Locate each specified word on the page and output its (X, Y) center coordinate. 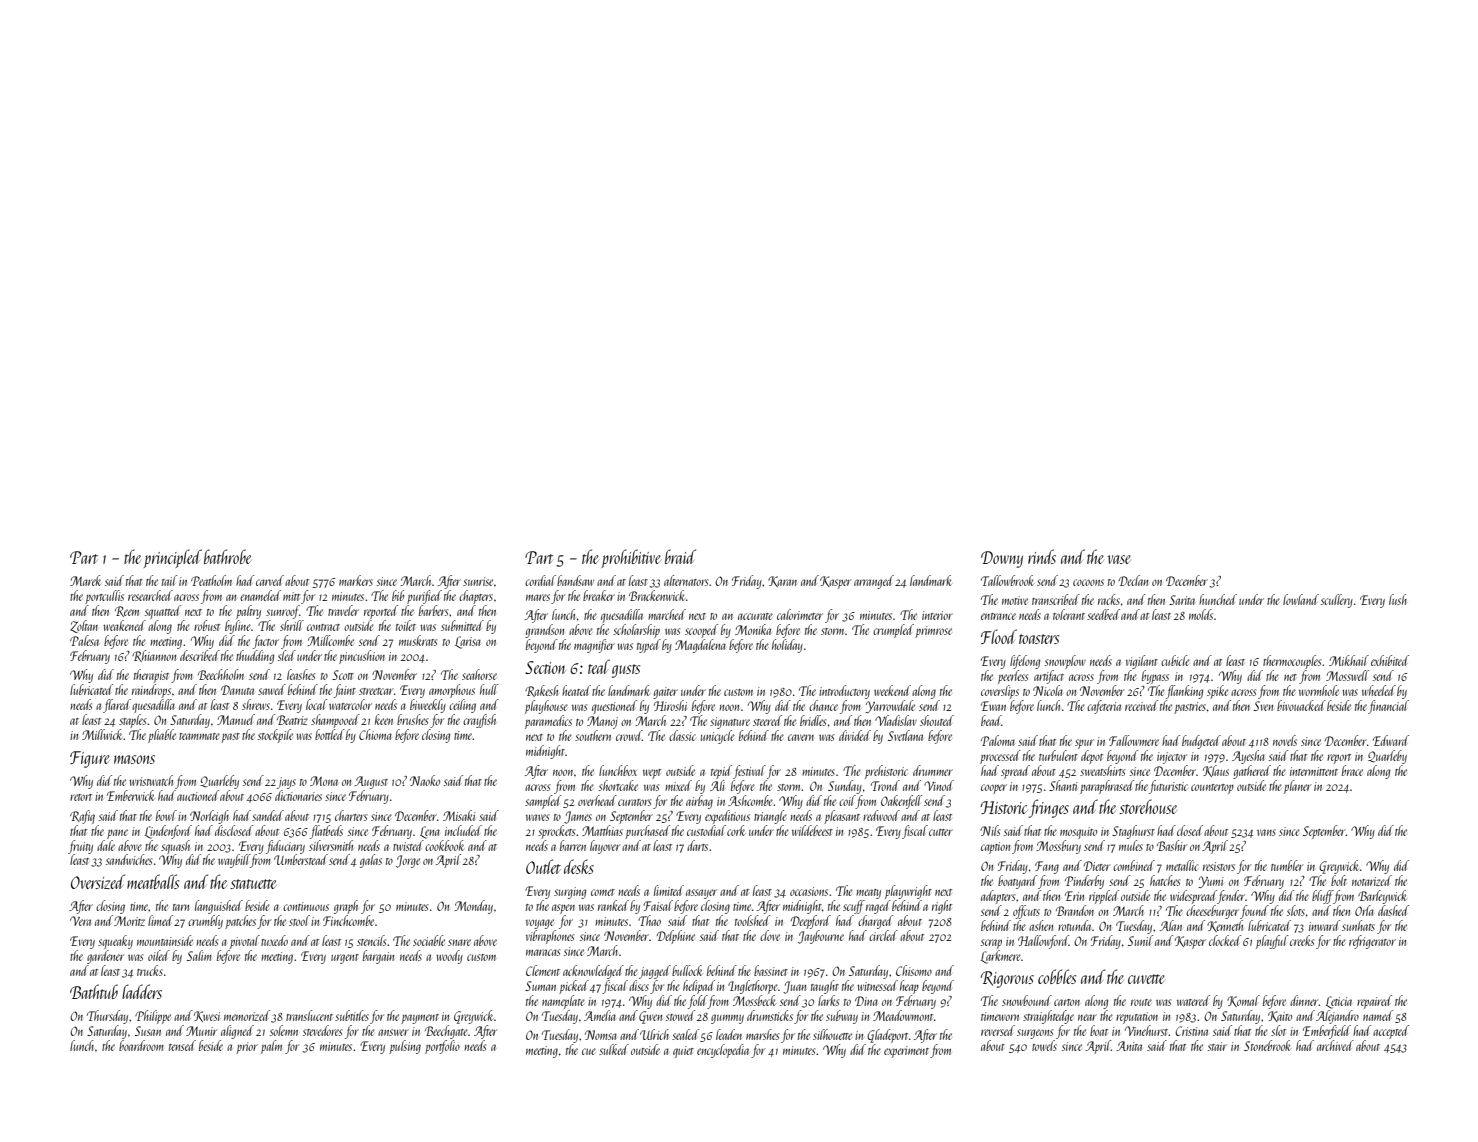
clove (770, 935)
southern (593, 735)
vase (1119, 559)
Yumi (1211, 882)
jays (286, 783)
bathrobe (227, 556)
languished (219, 907)
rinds (1042, 556)
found (1254, 912)
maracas (543, 952)
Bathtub (94, 991)
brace (1352, 770)
